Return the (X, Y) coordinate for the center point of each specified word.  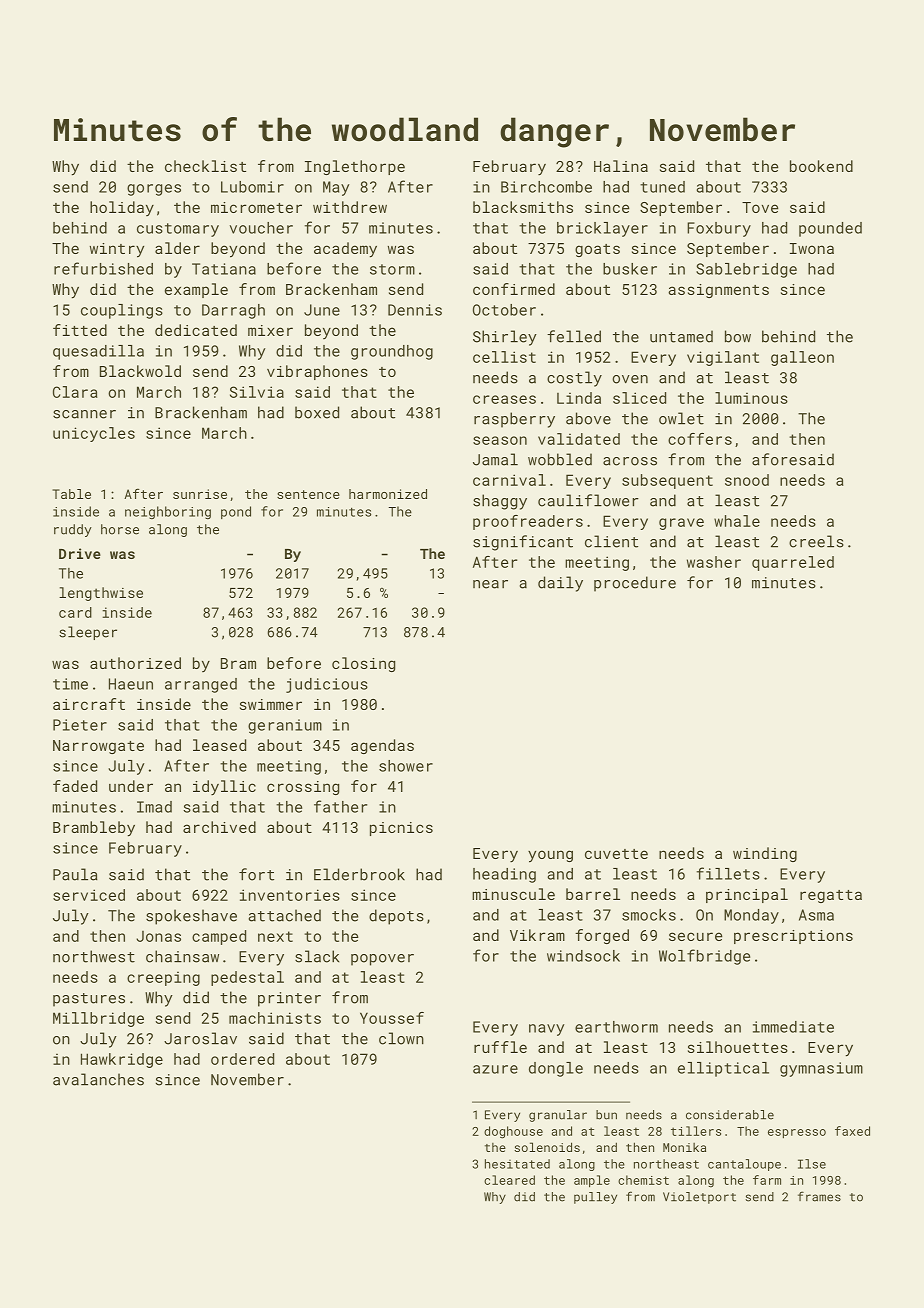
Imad (154, 807)
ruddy (73, 530)
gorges (154, 190)
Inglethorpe (355, 167)
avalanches (98, 1079)
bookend (821, 166)
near (490, 584)
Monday (751, 916)
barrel (593, 894)
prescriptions (793, 937)
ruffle (500, 1047)
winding (765, 854)
